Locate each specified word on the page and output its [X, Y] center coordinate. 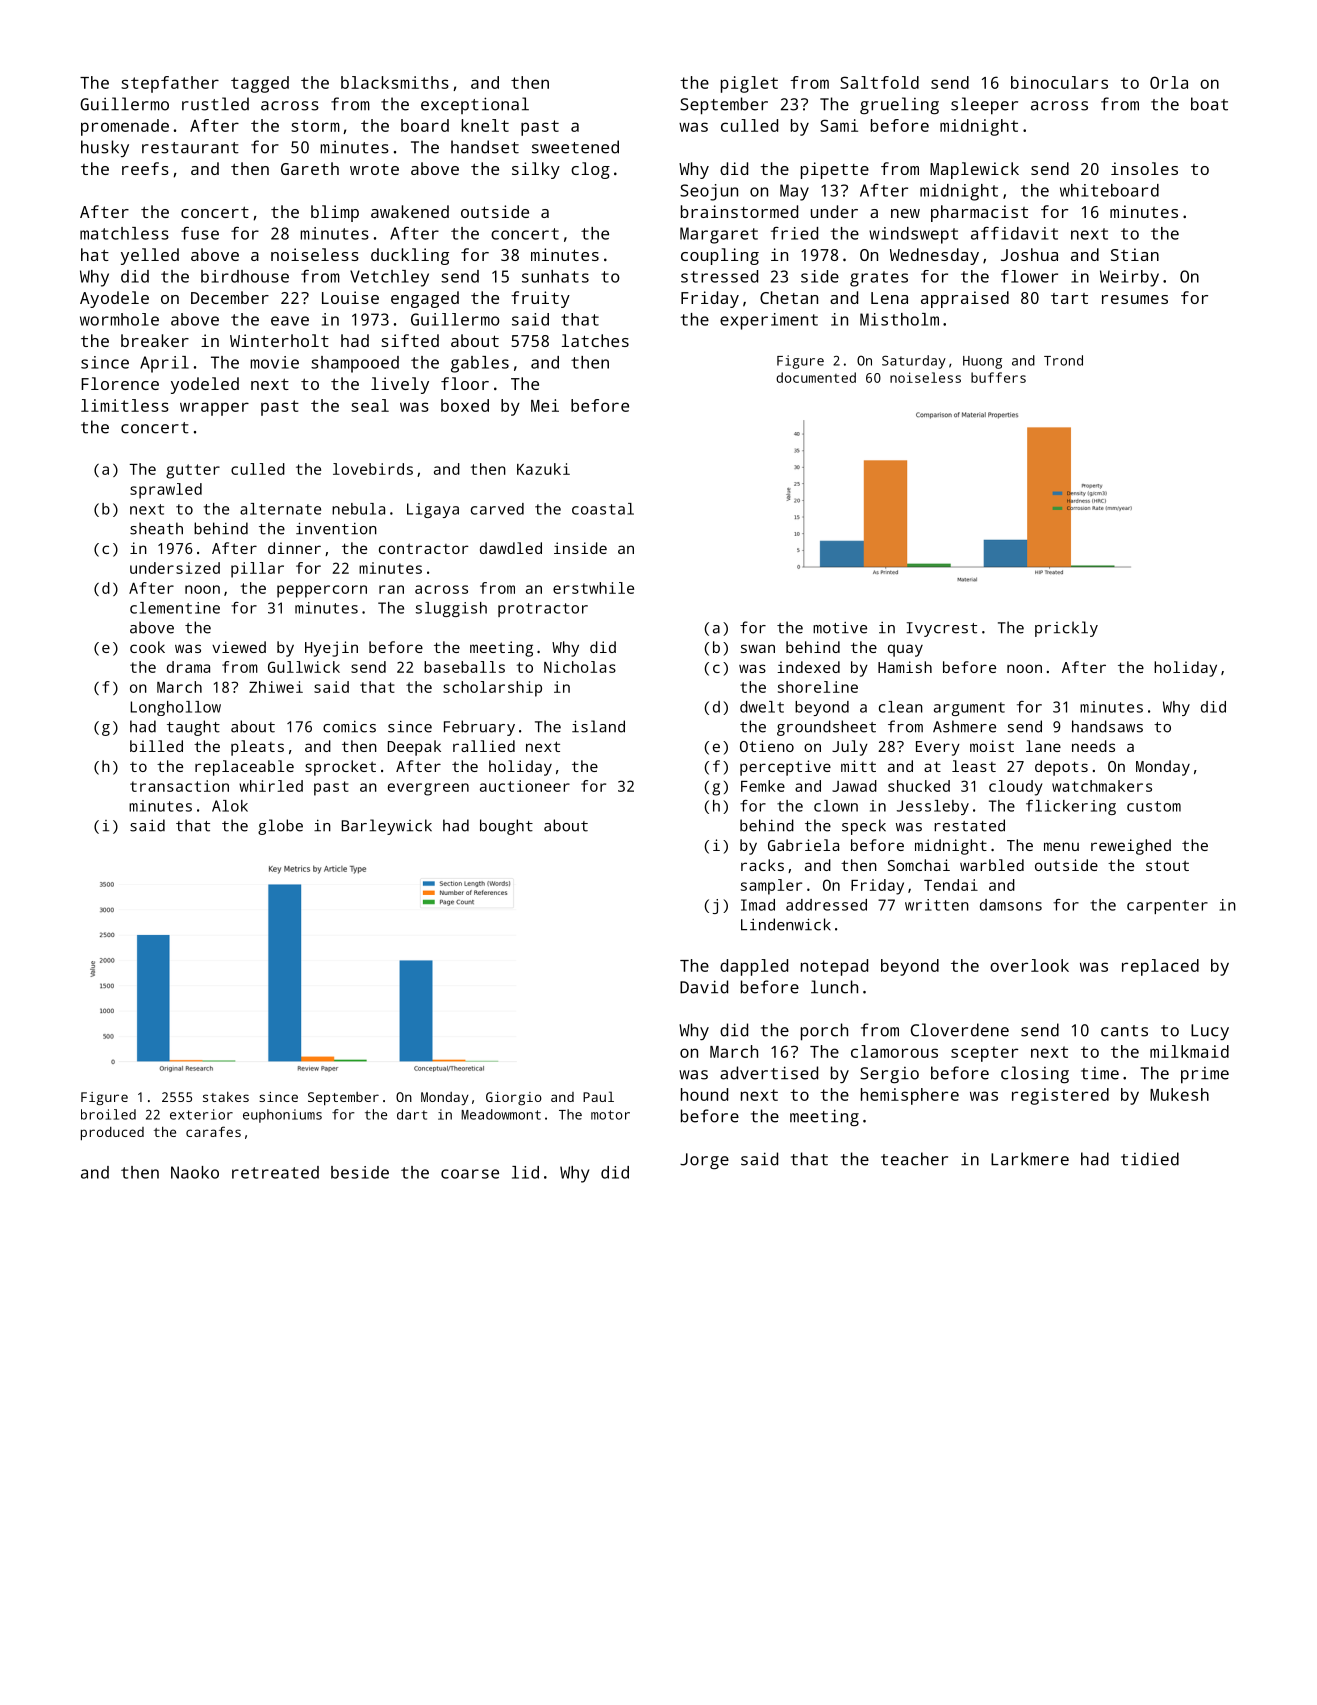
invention [336, 528]
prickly [1066, 629]
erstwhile [593, 588]
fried [794, 233]
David [704, 987]
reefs [145, 168]
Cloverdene [960, 1030]
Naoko [195, 1172]
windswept [913, 235]
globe [280, 827]
